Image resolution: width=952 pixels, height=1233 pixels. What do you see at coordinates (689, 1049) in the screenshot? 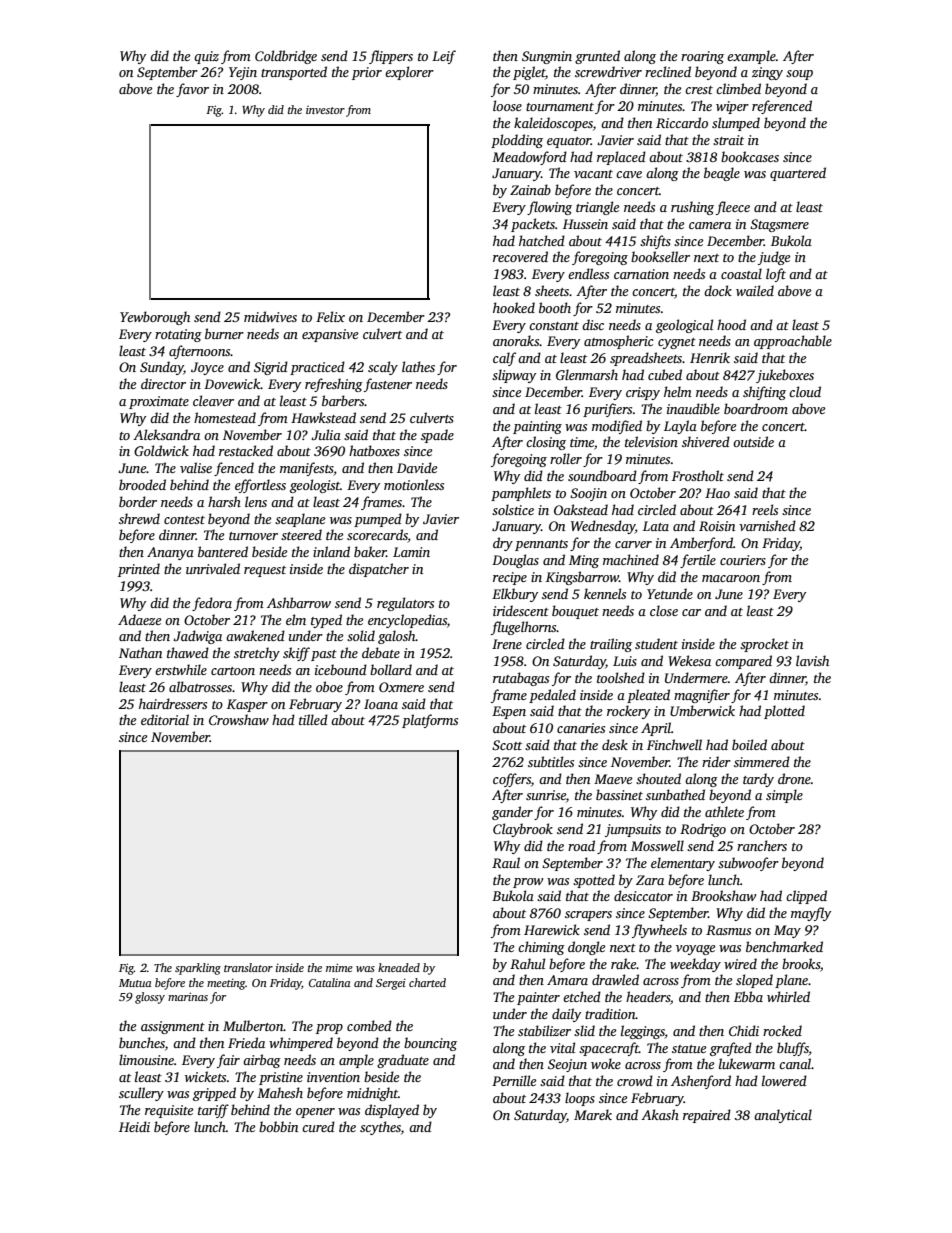
I see `statue` at bounding box center [689, 1049].
